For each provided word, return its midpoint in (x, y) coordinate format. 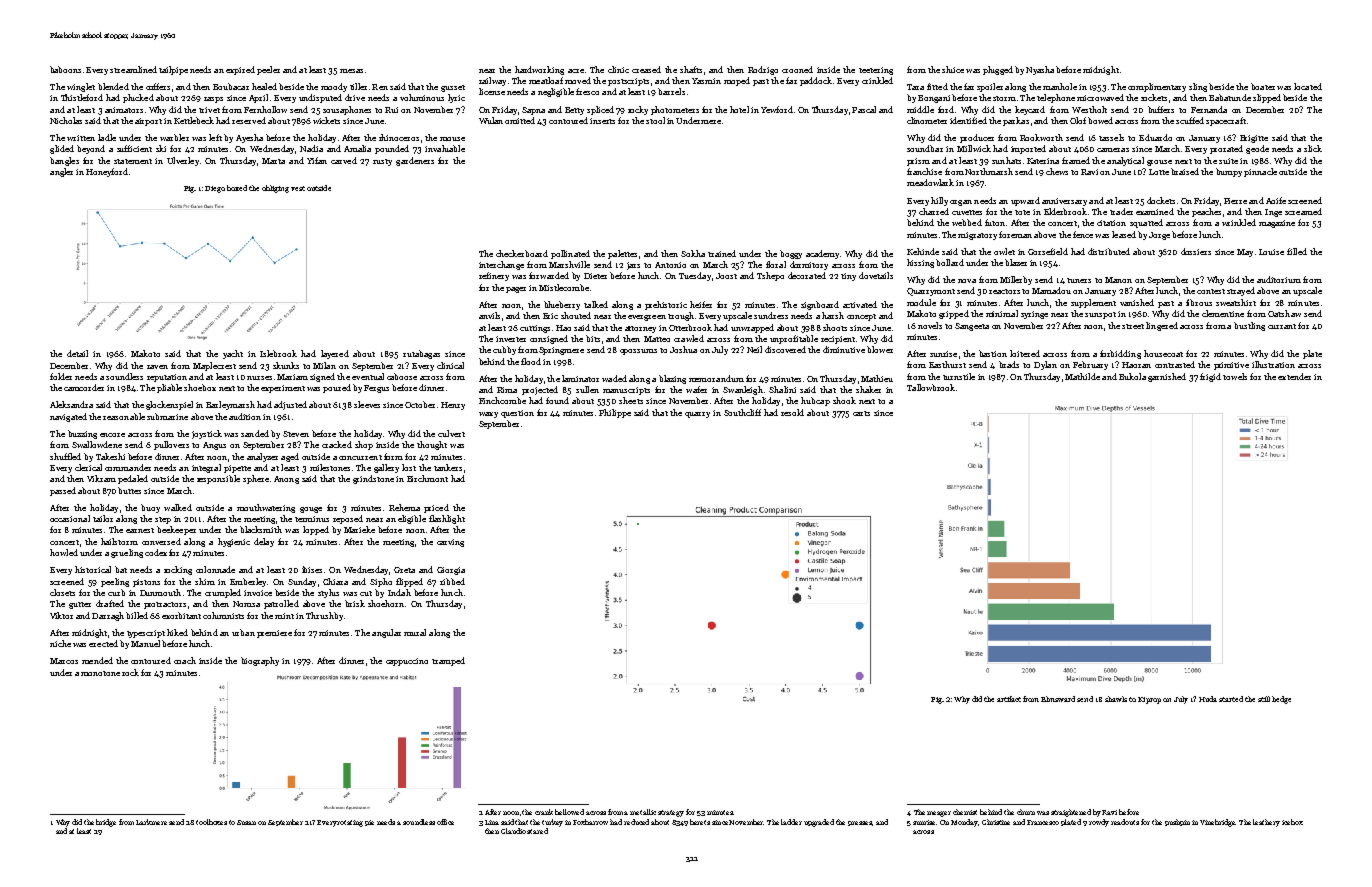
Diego (215, 189)
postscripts (628, 82)
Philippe (615, 413)
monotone (100, 673)
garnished (1167, 377)
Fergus (376, 389)
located (1308, 86)
